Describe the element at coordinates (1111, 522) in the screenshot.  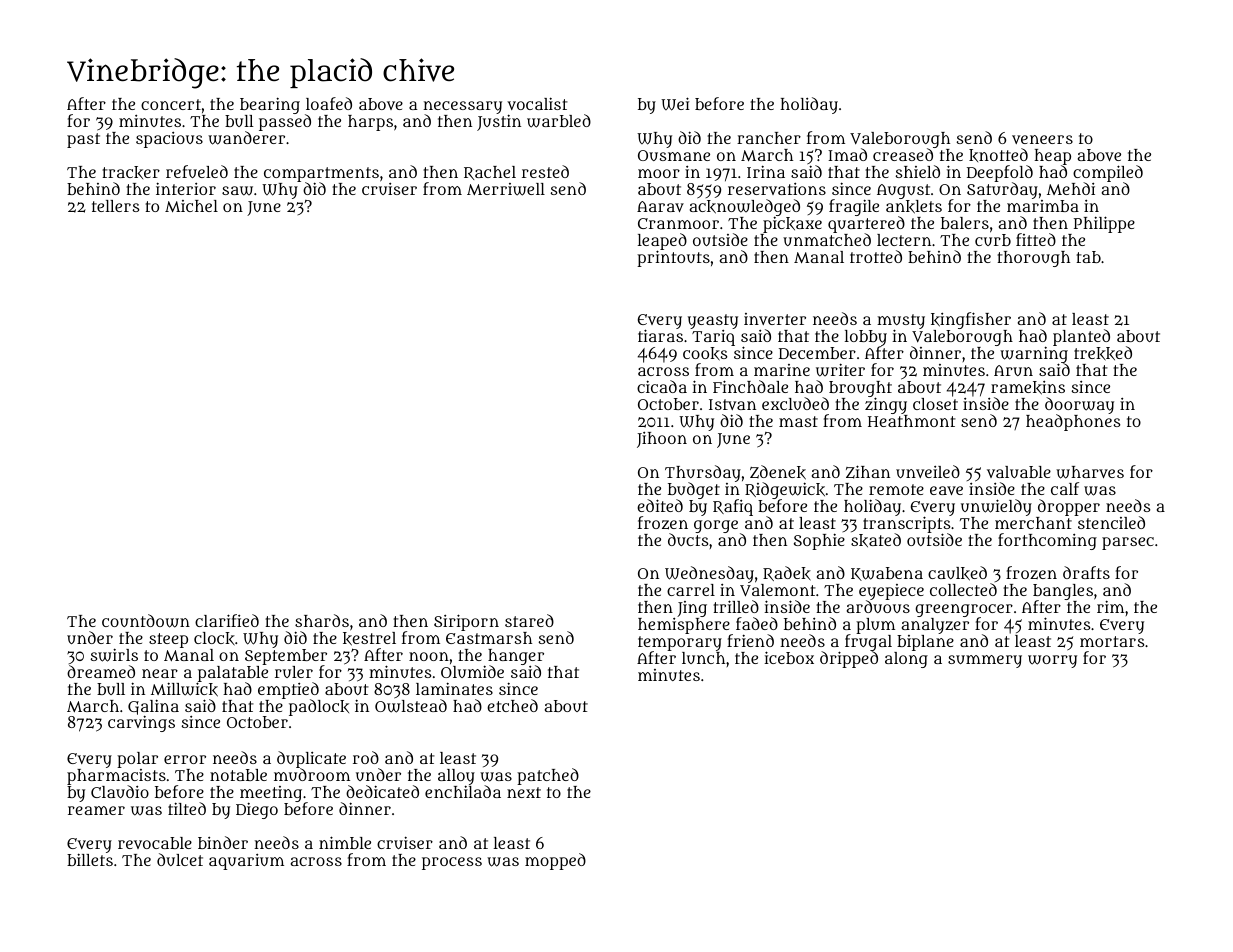
I see `stenciled` at that location.
